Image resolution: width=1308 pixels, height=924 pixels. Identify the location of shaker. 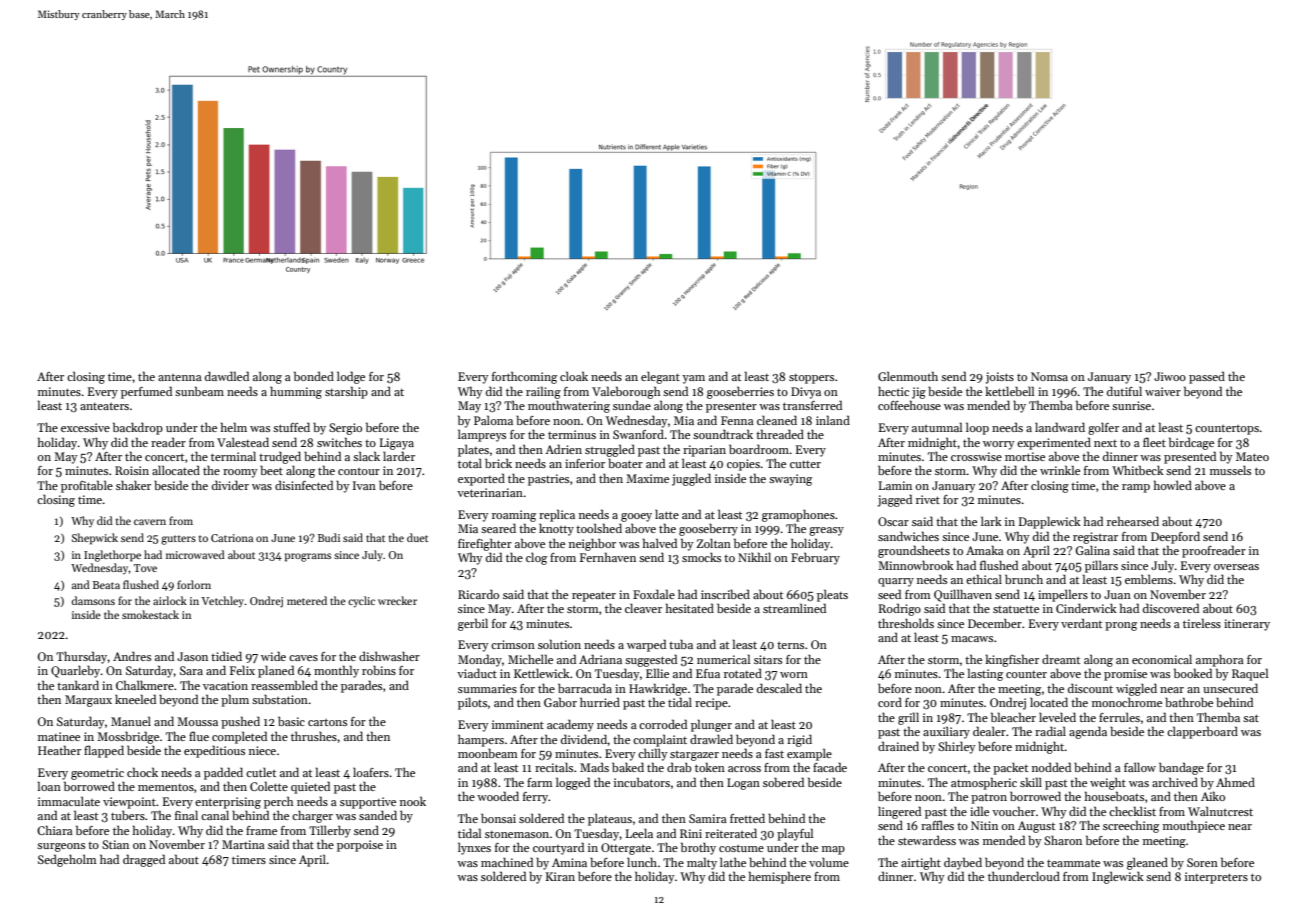
(133, 485).
